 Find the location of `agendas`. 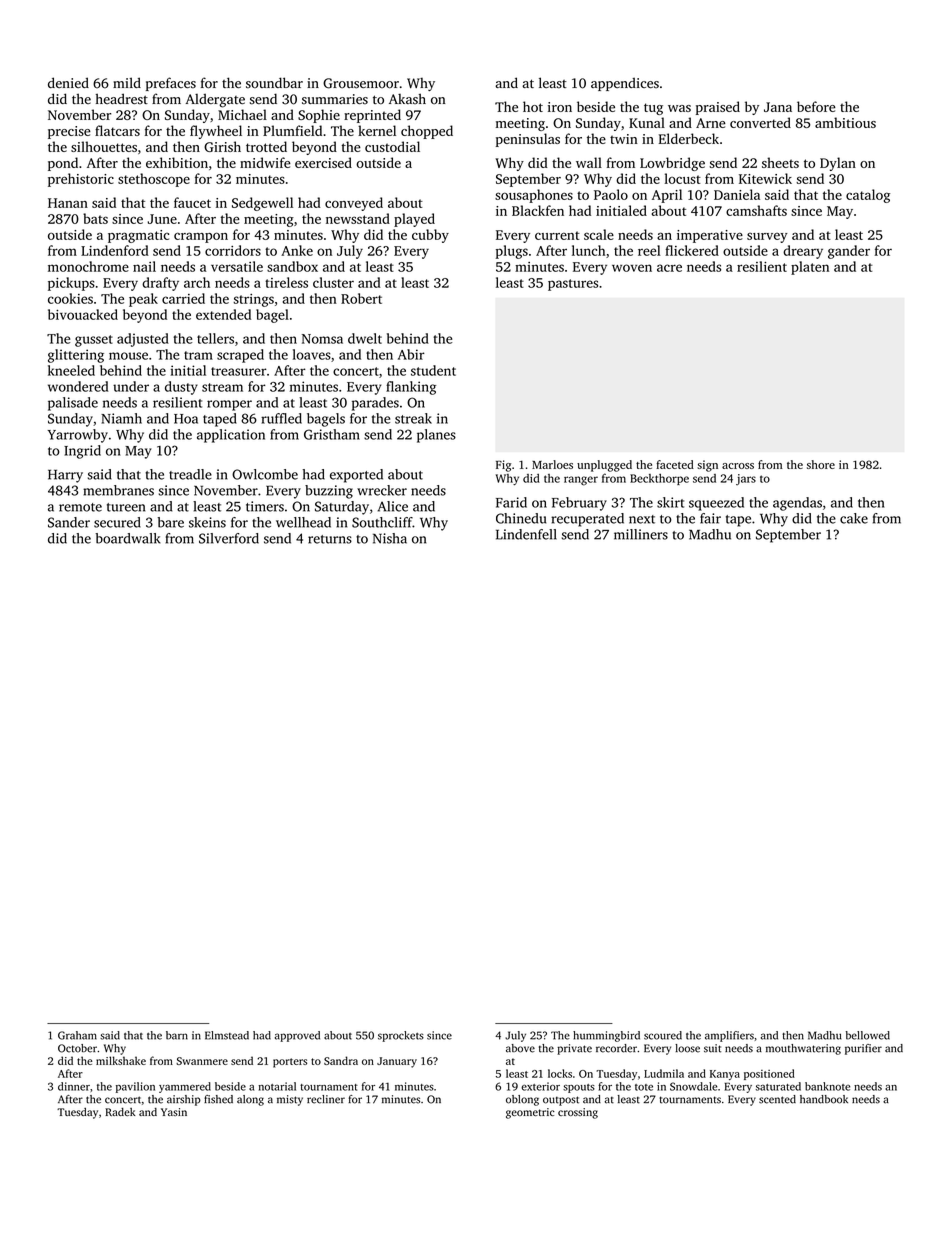

agendas is located at coordinates (797, 504).
